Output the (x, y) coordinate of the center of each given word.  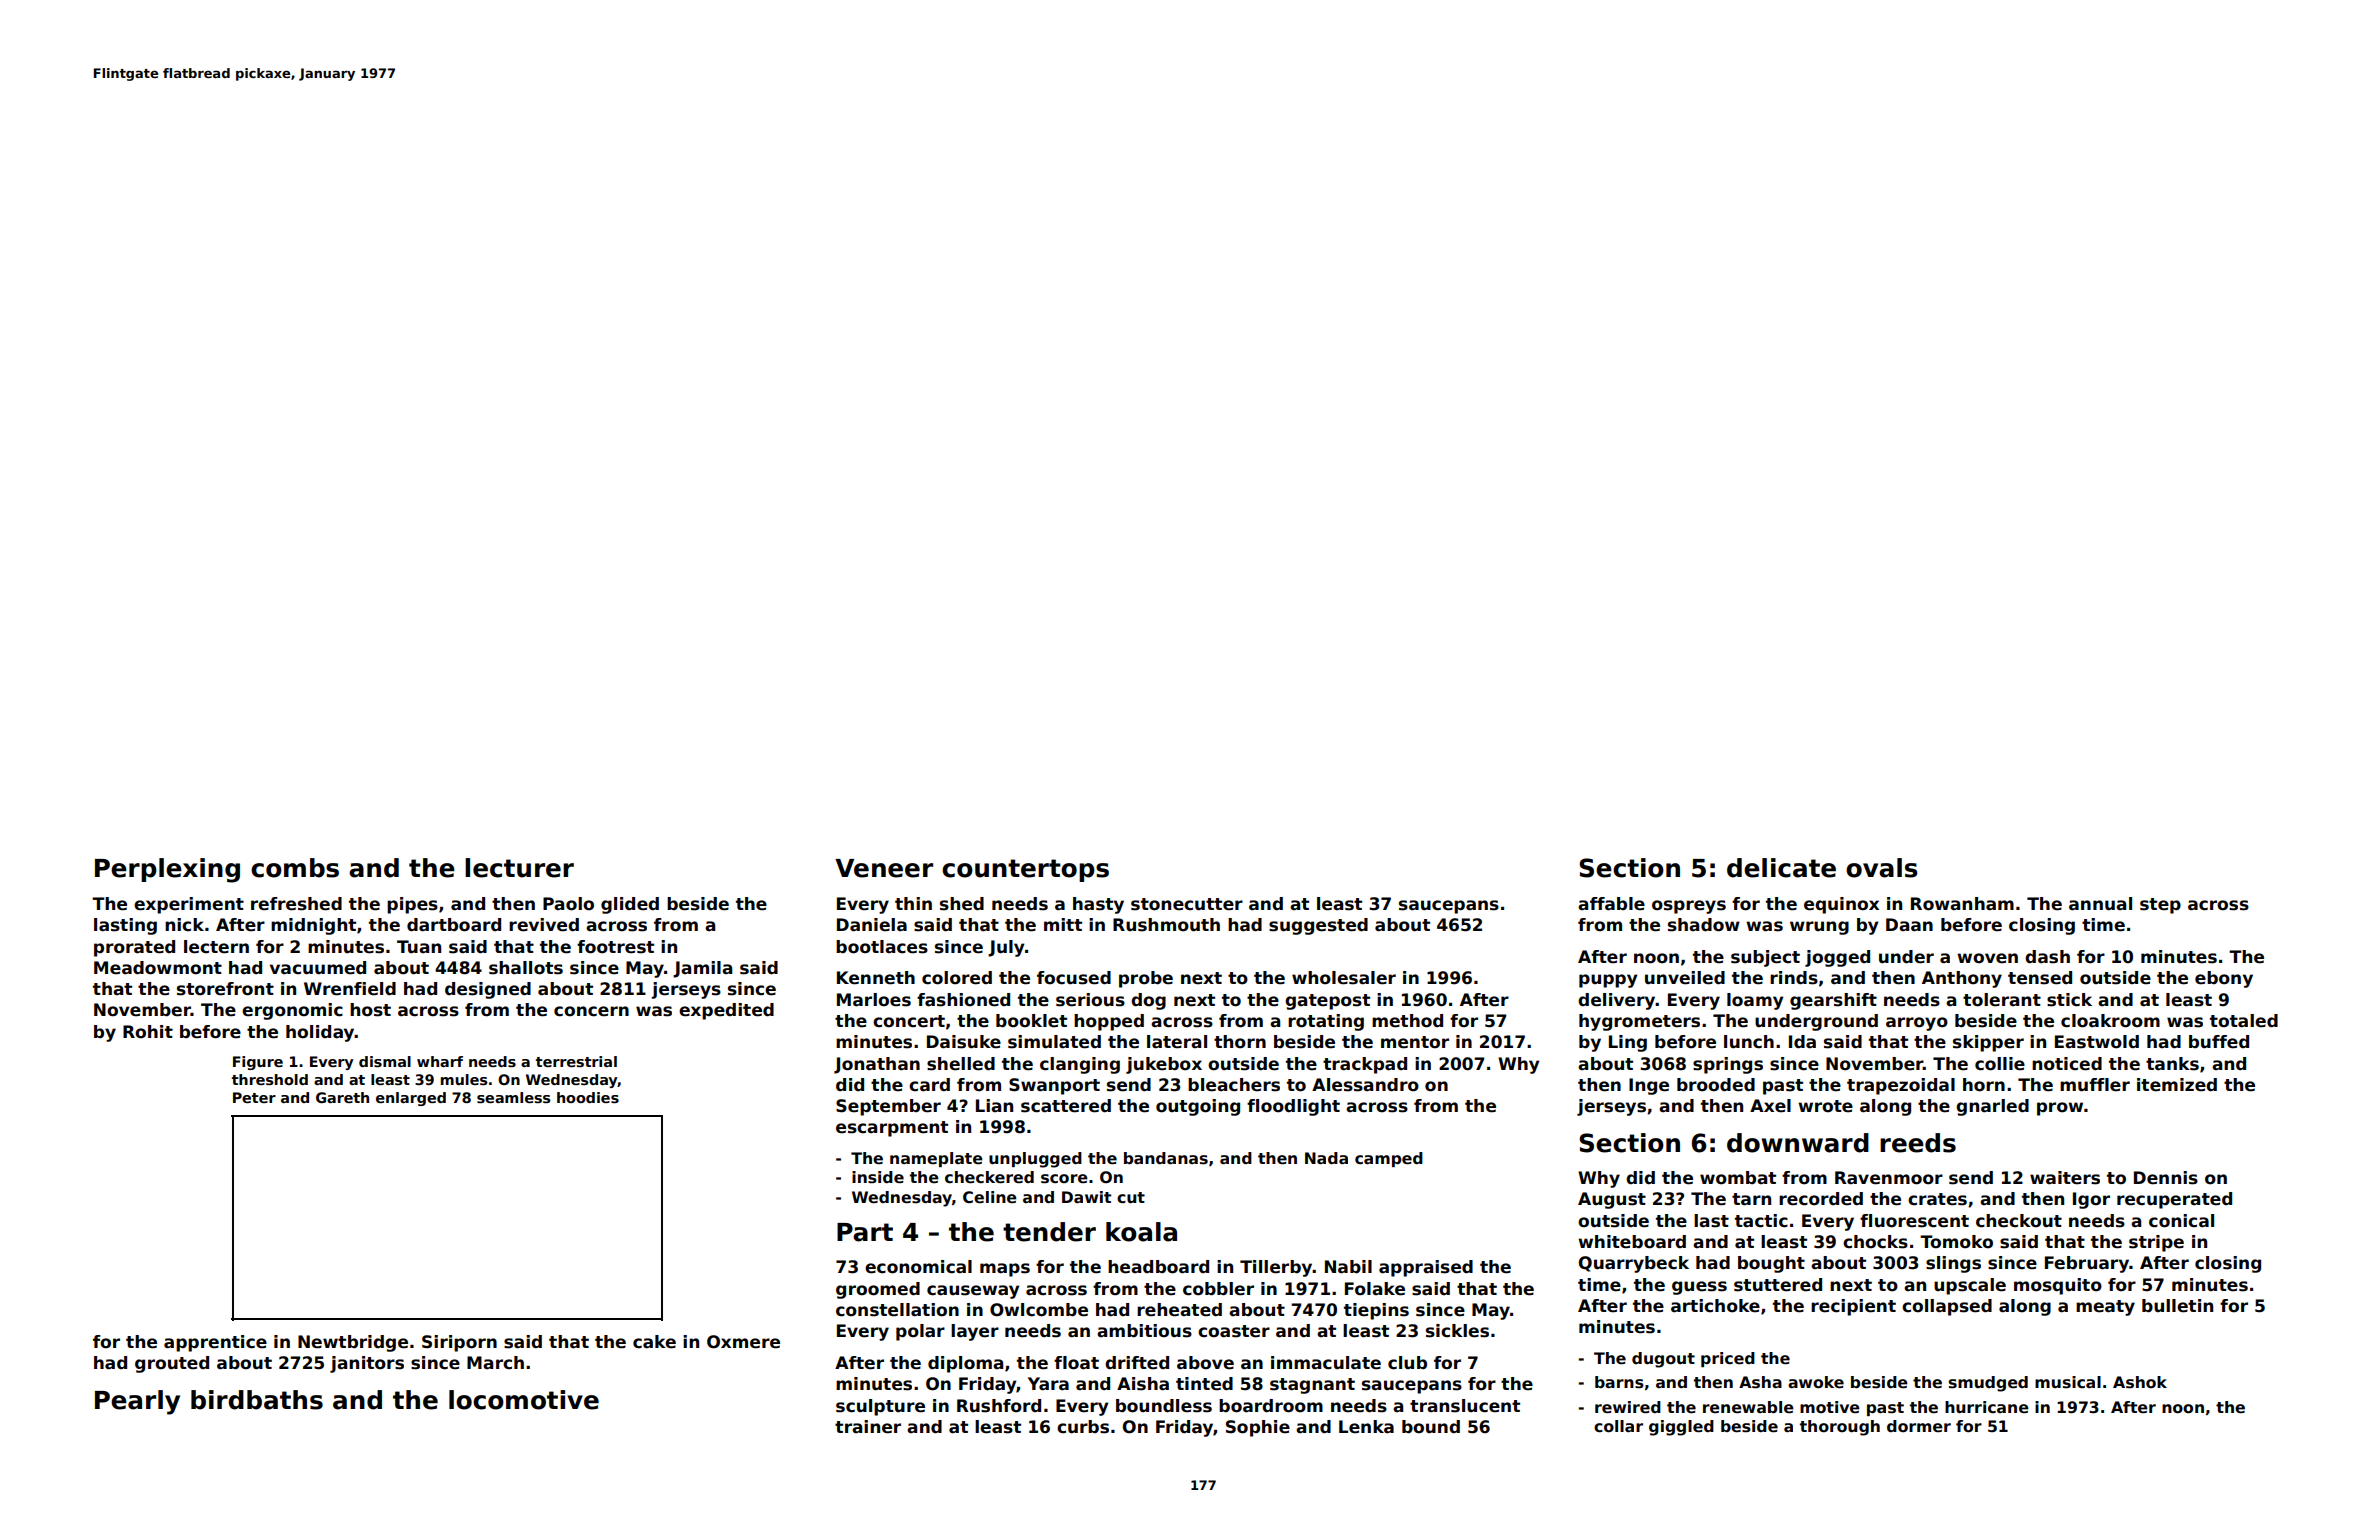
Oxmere (743, 1342)
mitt (1063, 924)
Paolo (568, 904)
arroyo (1917, 1024)
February (2087, 1264)
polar (920, 1332)
